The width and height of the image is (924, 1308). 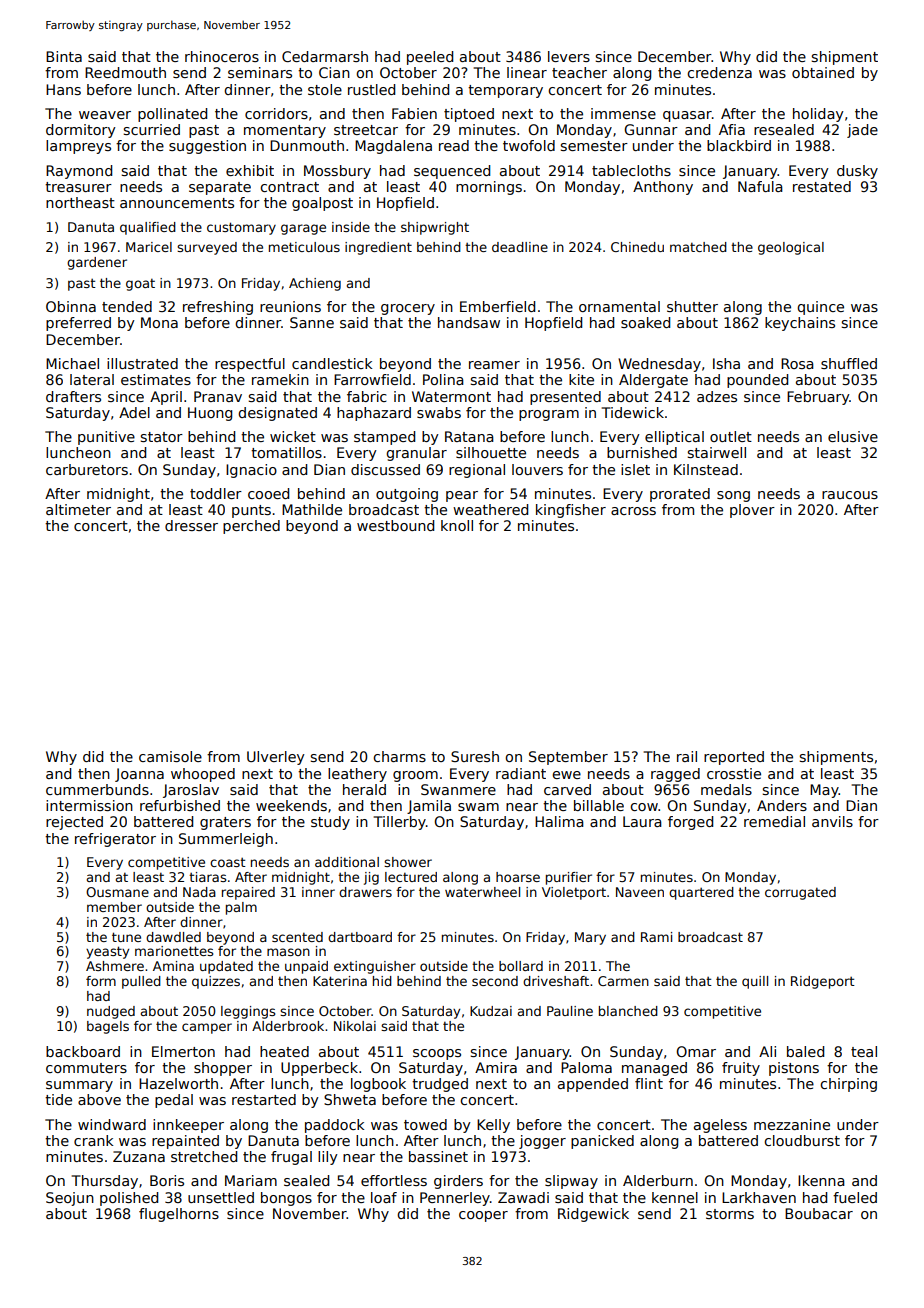 I want to click on knoll, so click(x=457, y=525).
